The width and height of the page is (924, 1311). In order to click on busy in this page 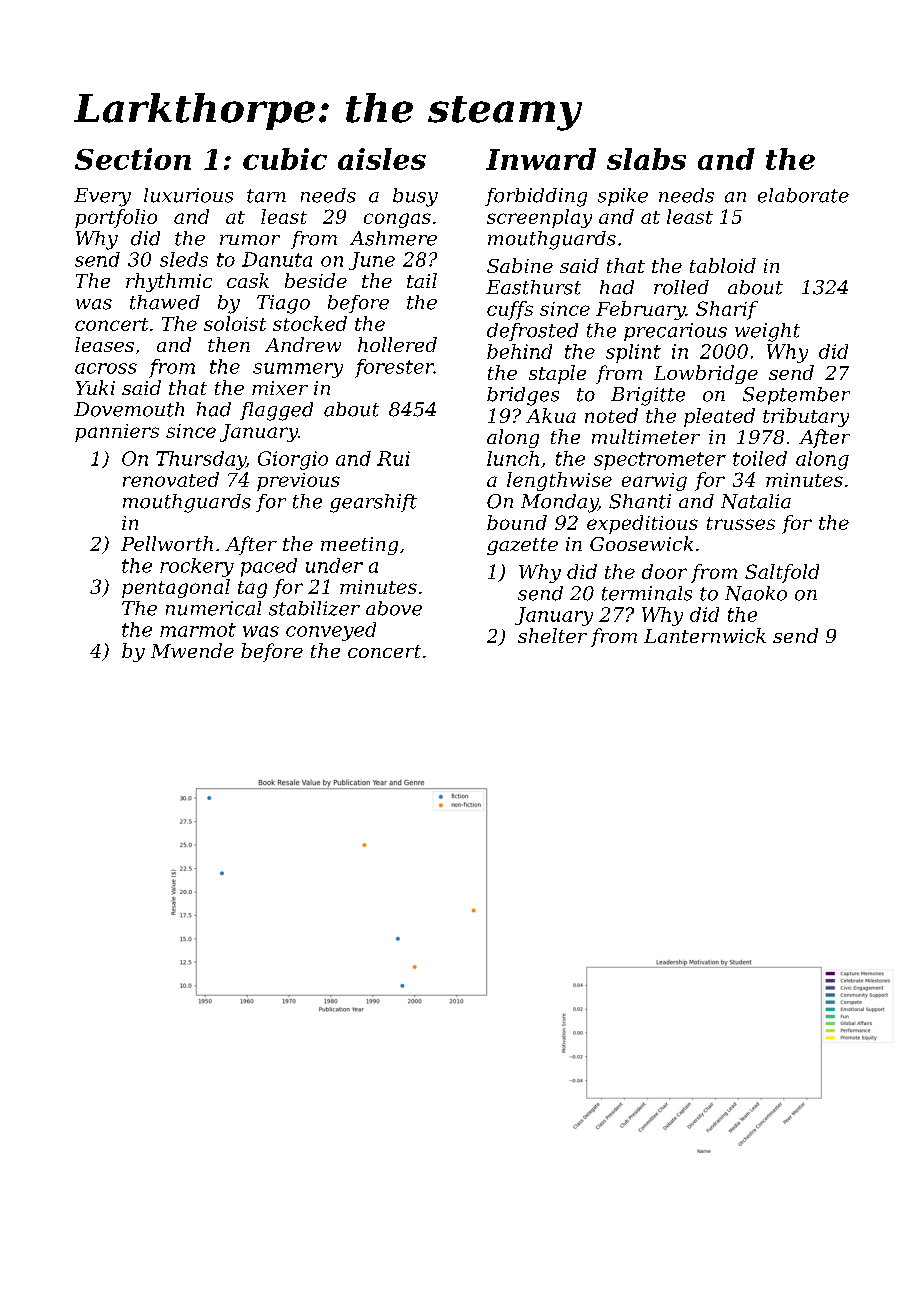, I will do `click(415, 197)`.
